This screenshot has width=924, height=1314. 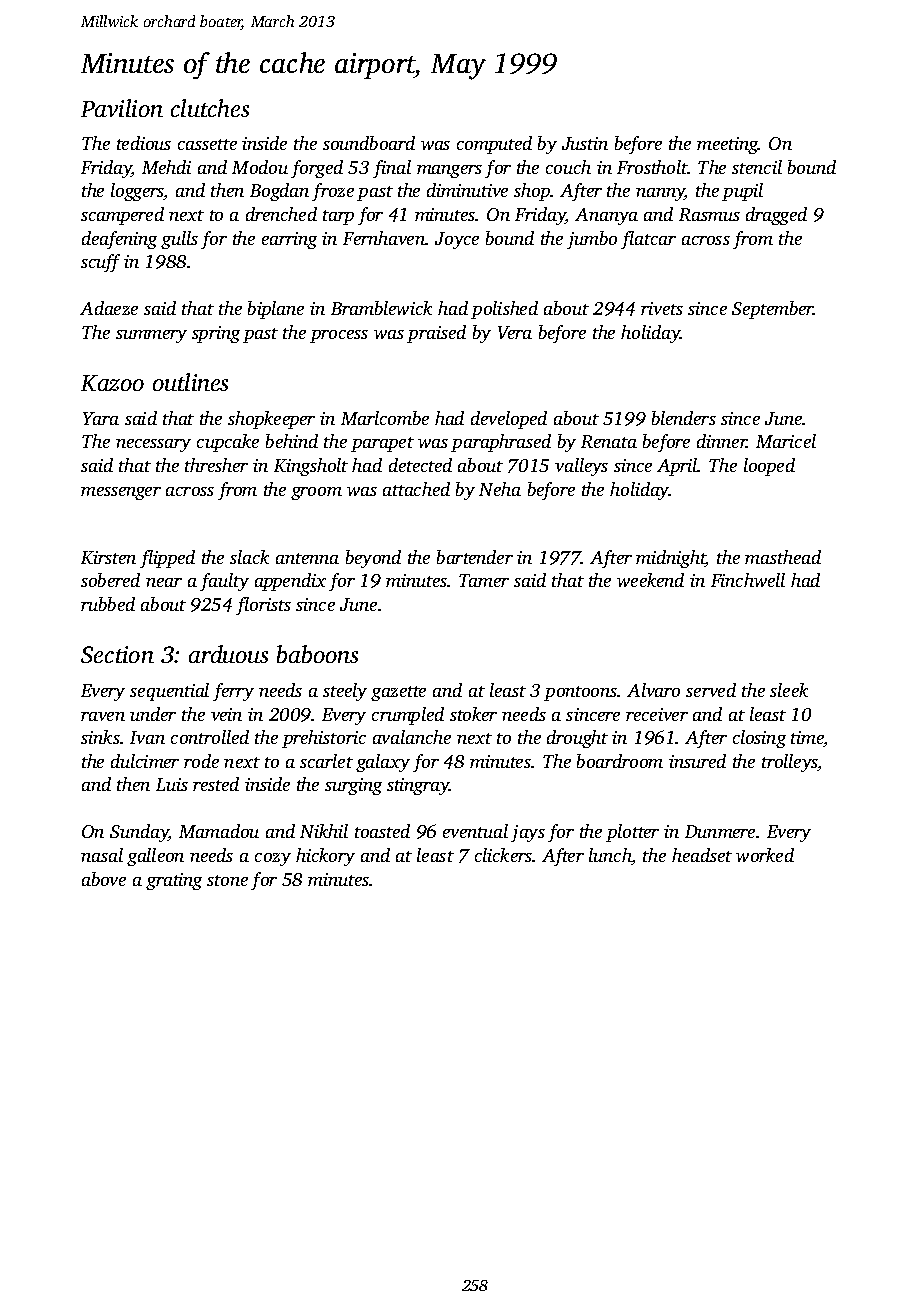 I want to click on Justin, so click(x=585, y=143).
